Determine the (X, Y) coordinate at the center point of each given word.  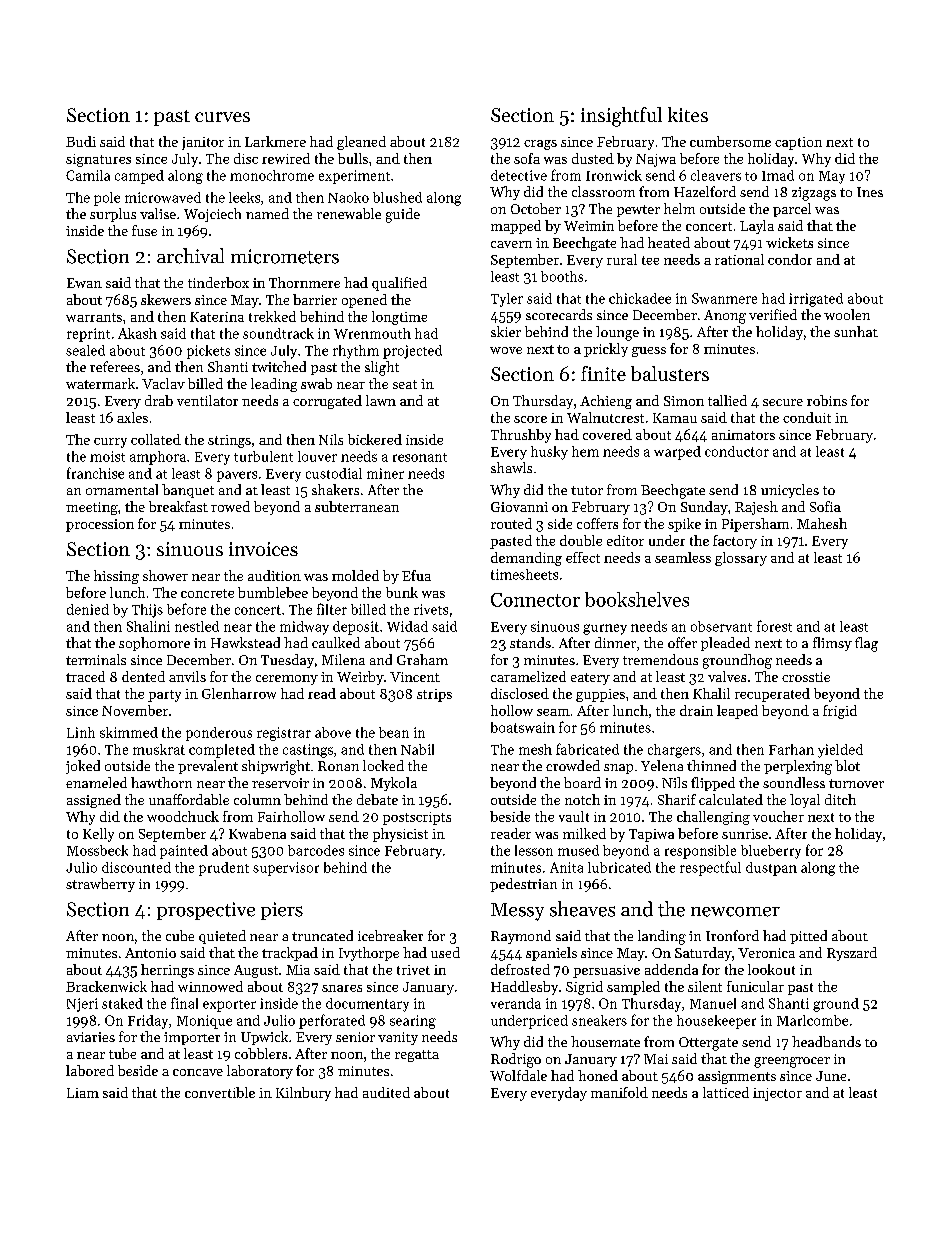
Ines (870, 192)
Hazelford (705, 191)
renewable (349, 213)
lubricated (619, 867)
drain (696, 710)
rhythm (356, 352)
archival (190, 256)
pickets (208, 352)
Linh (81, 732)
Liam (83, 1093)
